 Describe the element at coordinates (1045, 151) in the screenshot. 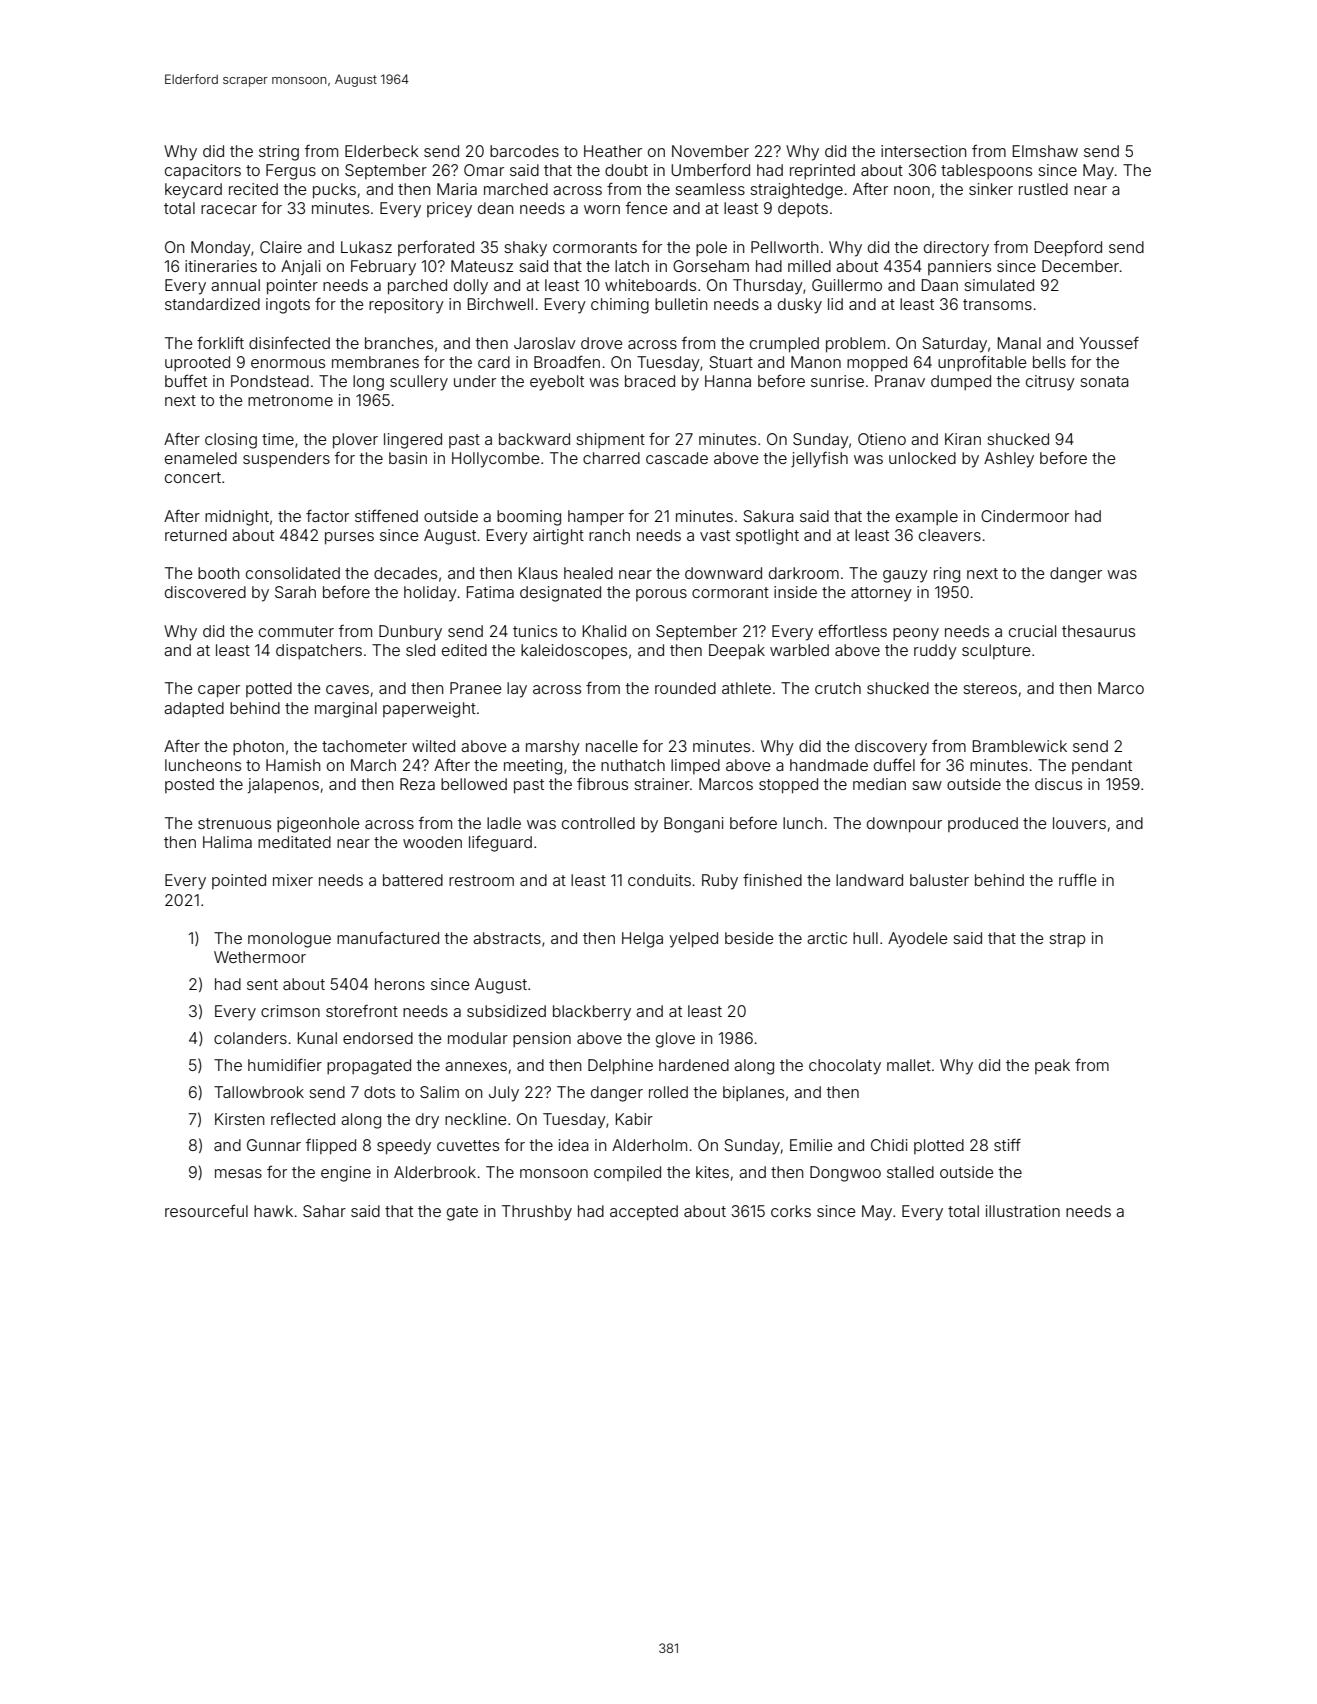

I see `Elmshaw` at that location.
